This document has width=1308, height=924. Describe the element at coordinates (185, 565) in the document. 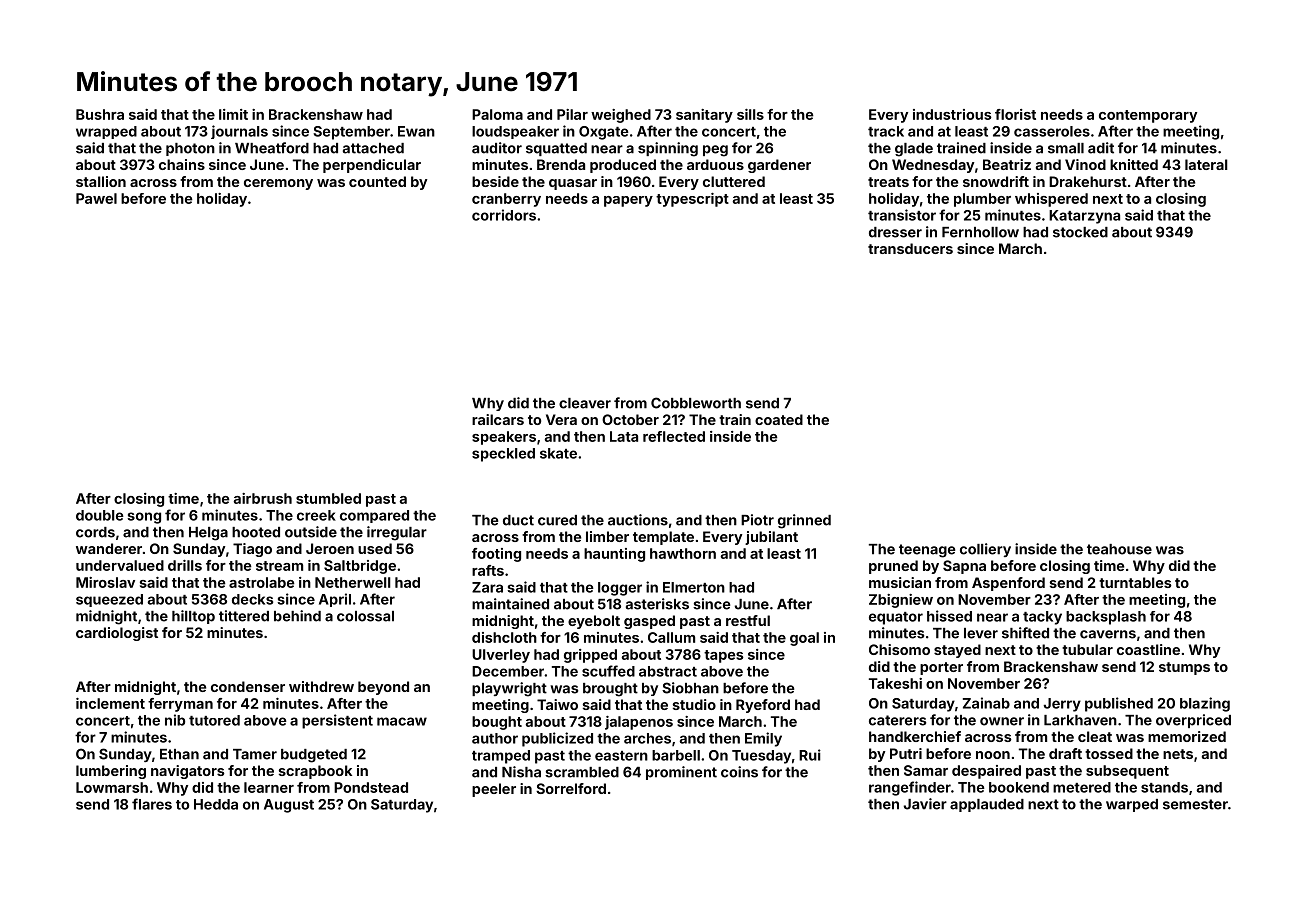

I see `drills` at that location.
